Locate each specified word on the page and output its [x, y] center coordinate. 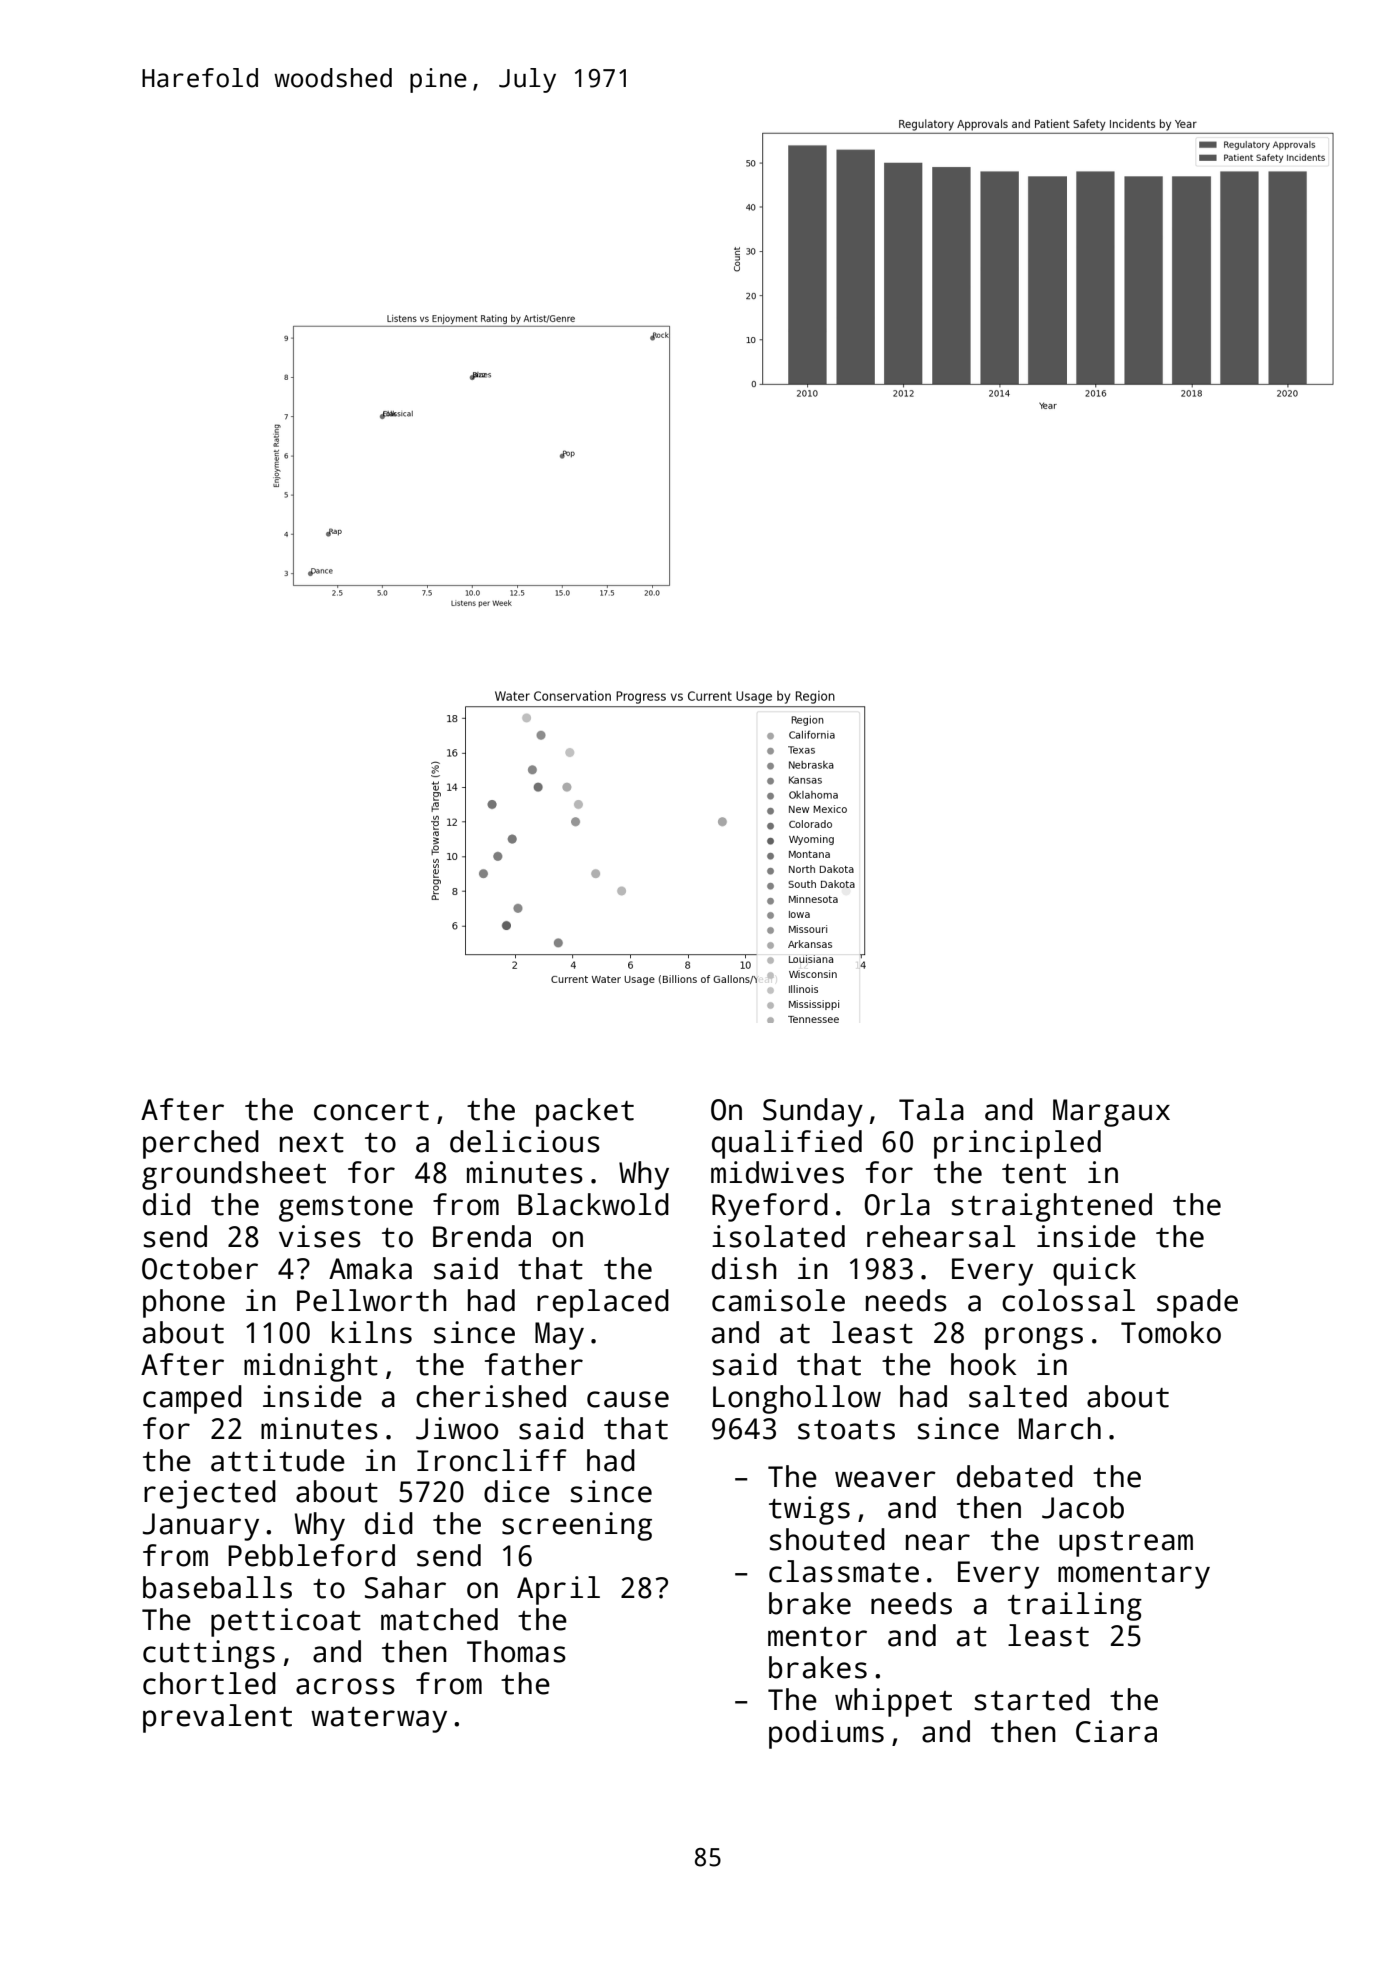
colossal [1068, 1300]
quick [1094, 1271]
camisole [778, 1300]
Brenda [482, 1236]
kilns [372, 1332]
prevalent [217, 1718]
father [534, 1364]
